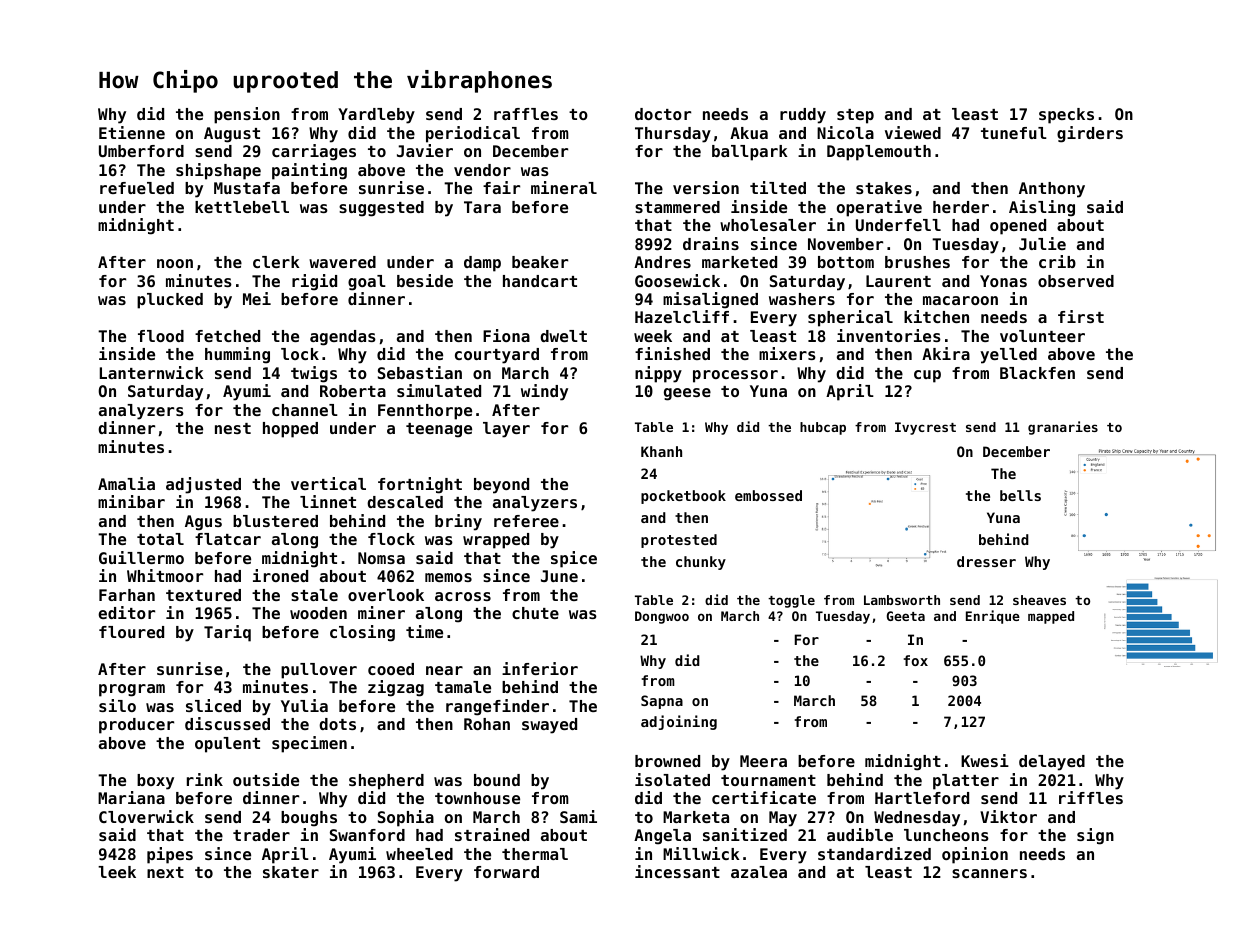 This document has width=1233, height=952. Describe the element at coordinates (506, 872) in the document. I see `forward` at that location.
